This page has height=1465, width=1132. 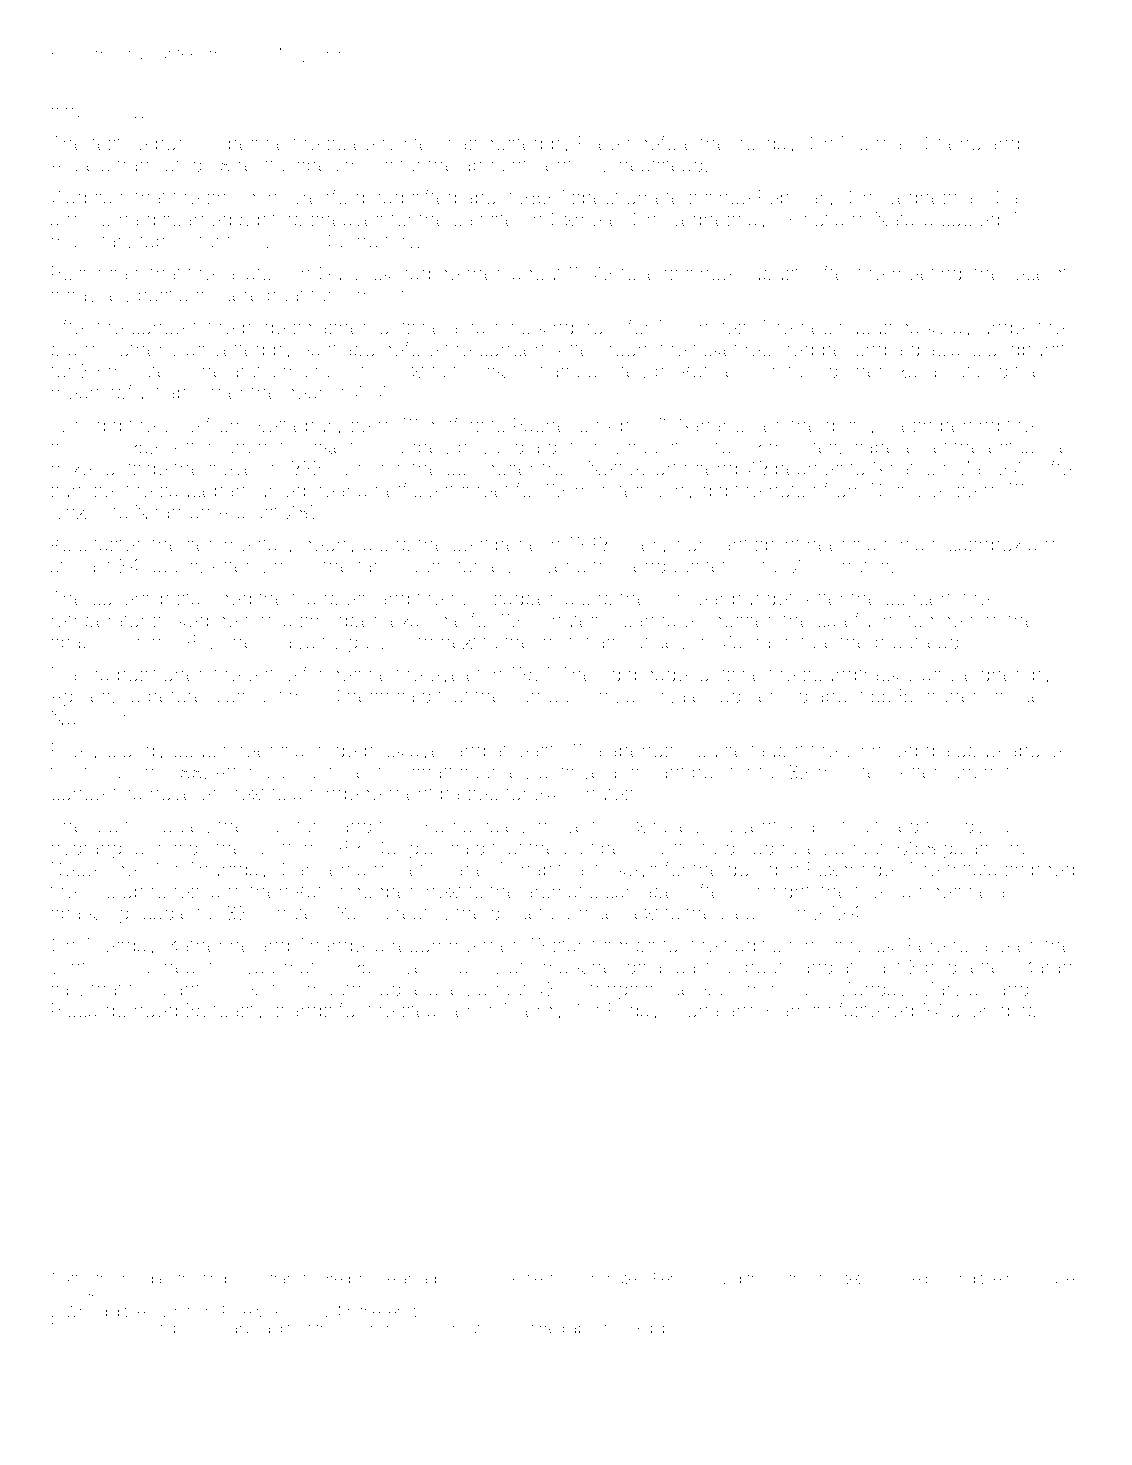 I want to click on Fiona, so click(x=695, y=1010).
